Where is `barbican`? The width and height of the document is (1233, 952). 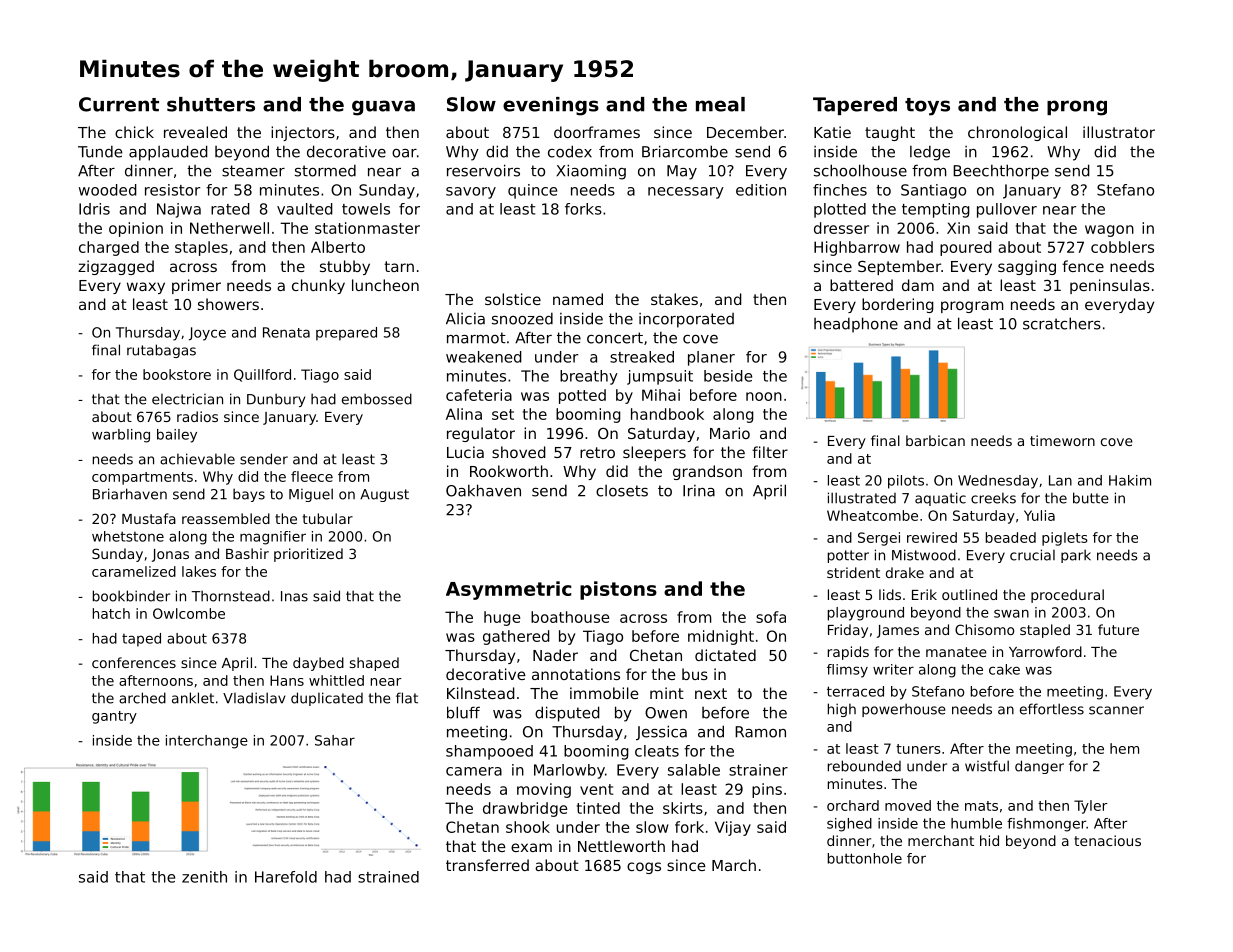
barbican is located at coordinates (935, 440).
